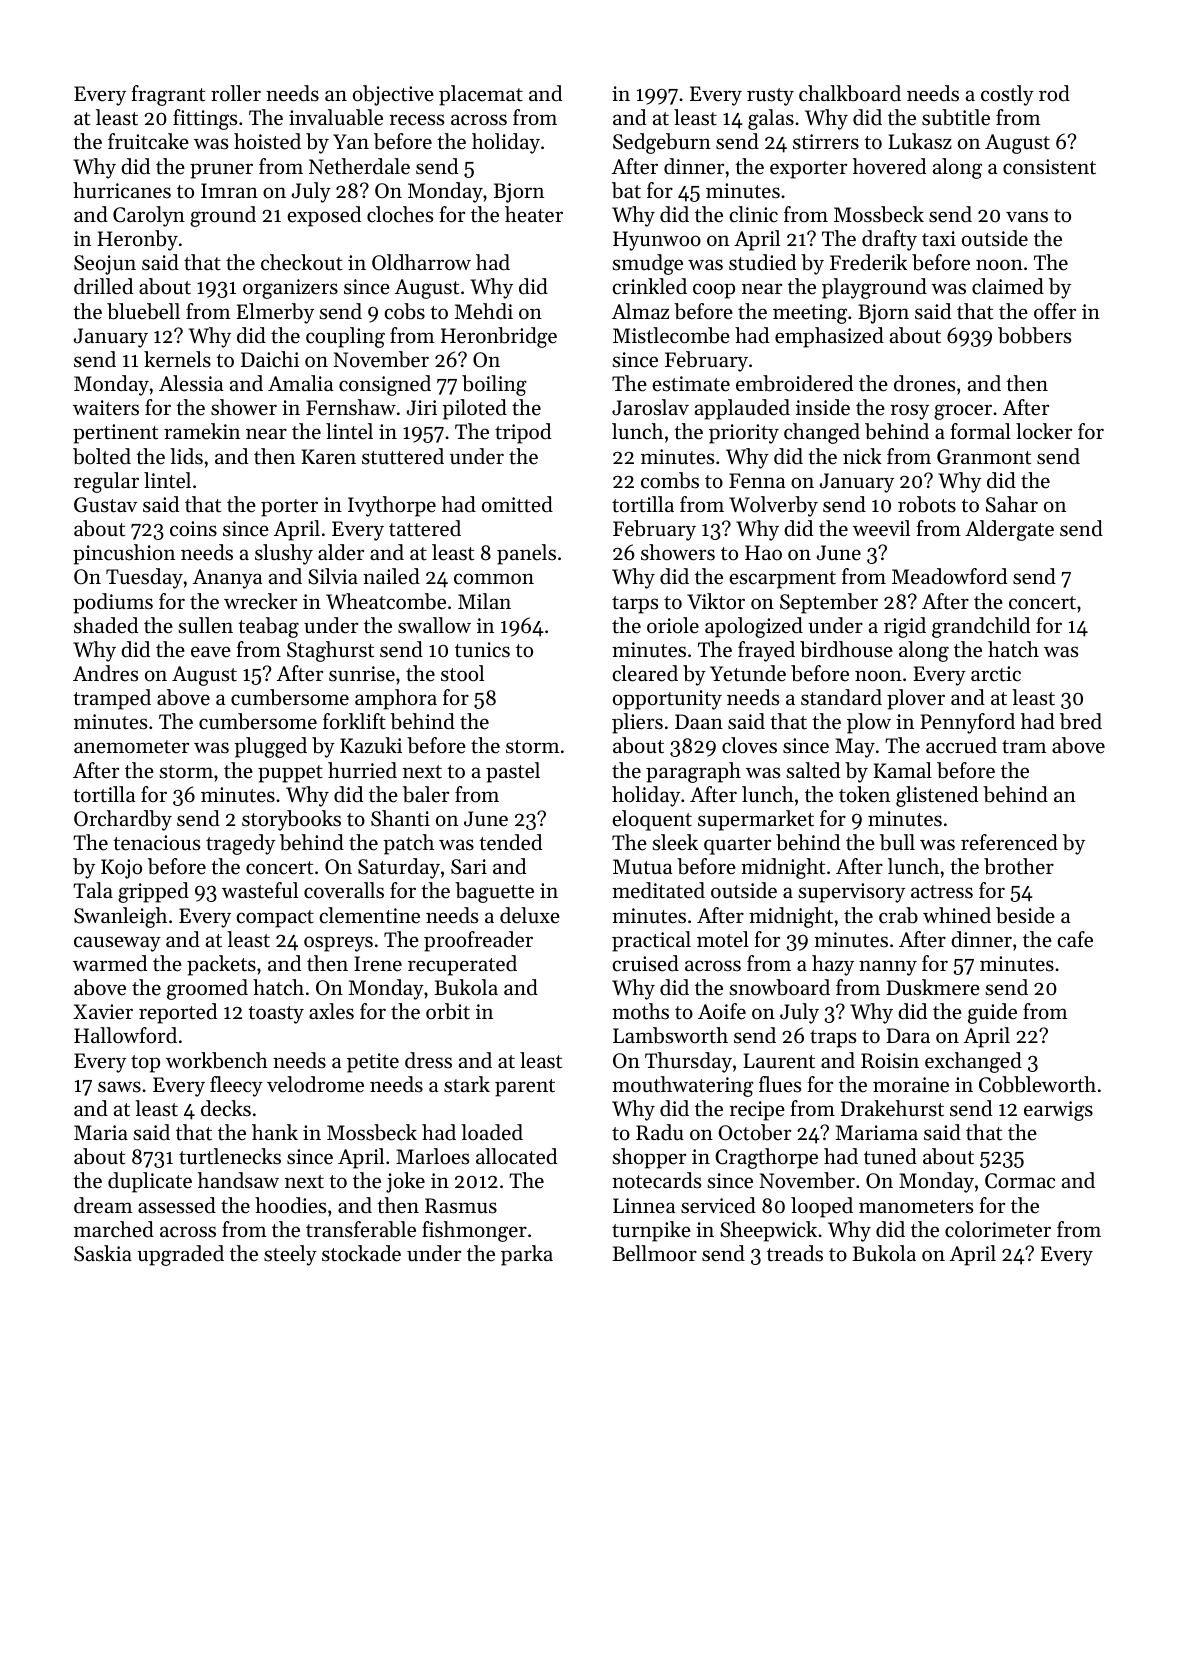 The image size is (1180, 1670). I want to click on offer, so click(1055, 311).
